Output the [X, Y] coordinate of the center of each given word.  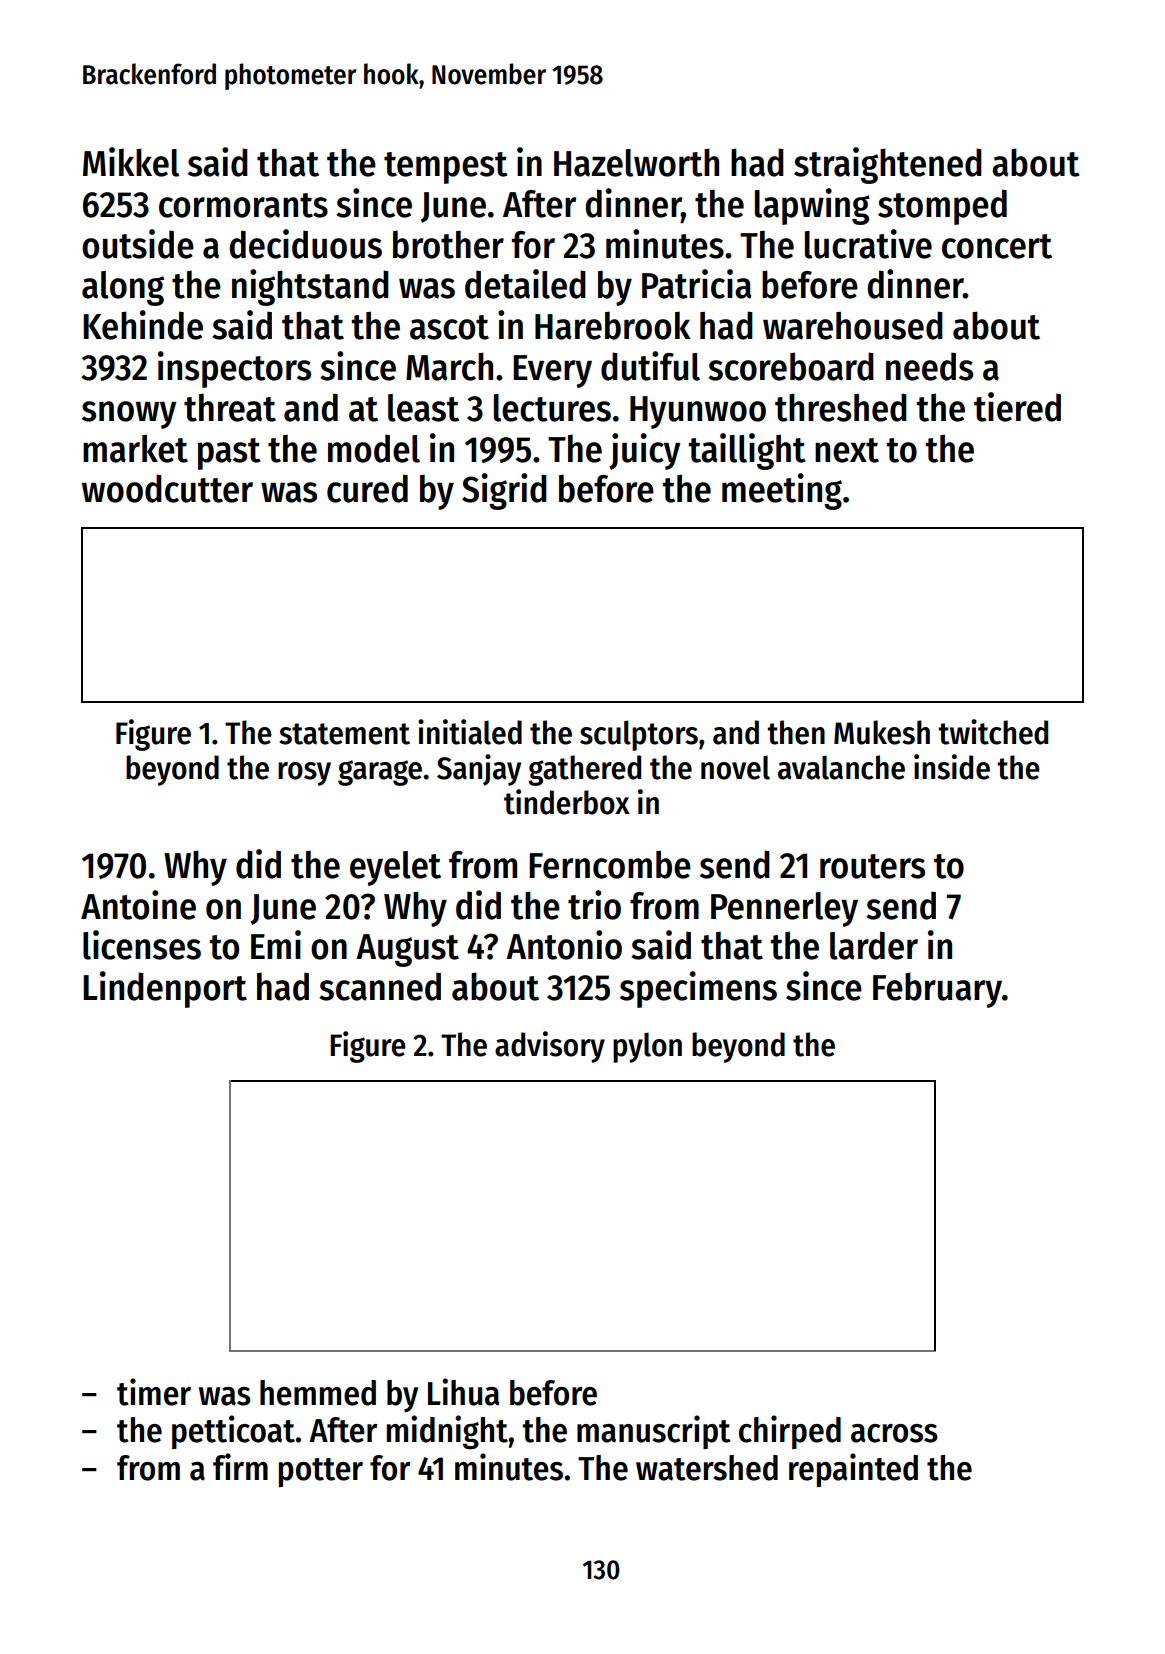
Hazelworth [636, 162]
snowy [129, 415]
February [937, 990]
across [894, 1433]
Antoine [138, 905]
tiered [1017, 407]
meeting [782, 491]
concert [997, 246]
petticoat [233, 1432]
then [796, 732]
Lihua [463, 1392]
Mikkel [131, 162]
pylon [647, 1047]
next [847, 450]
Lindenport [165, 989]
